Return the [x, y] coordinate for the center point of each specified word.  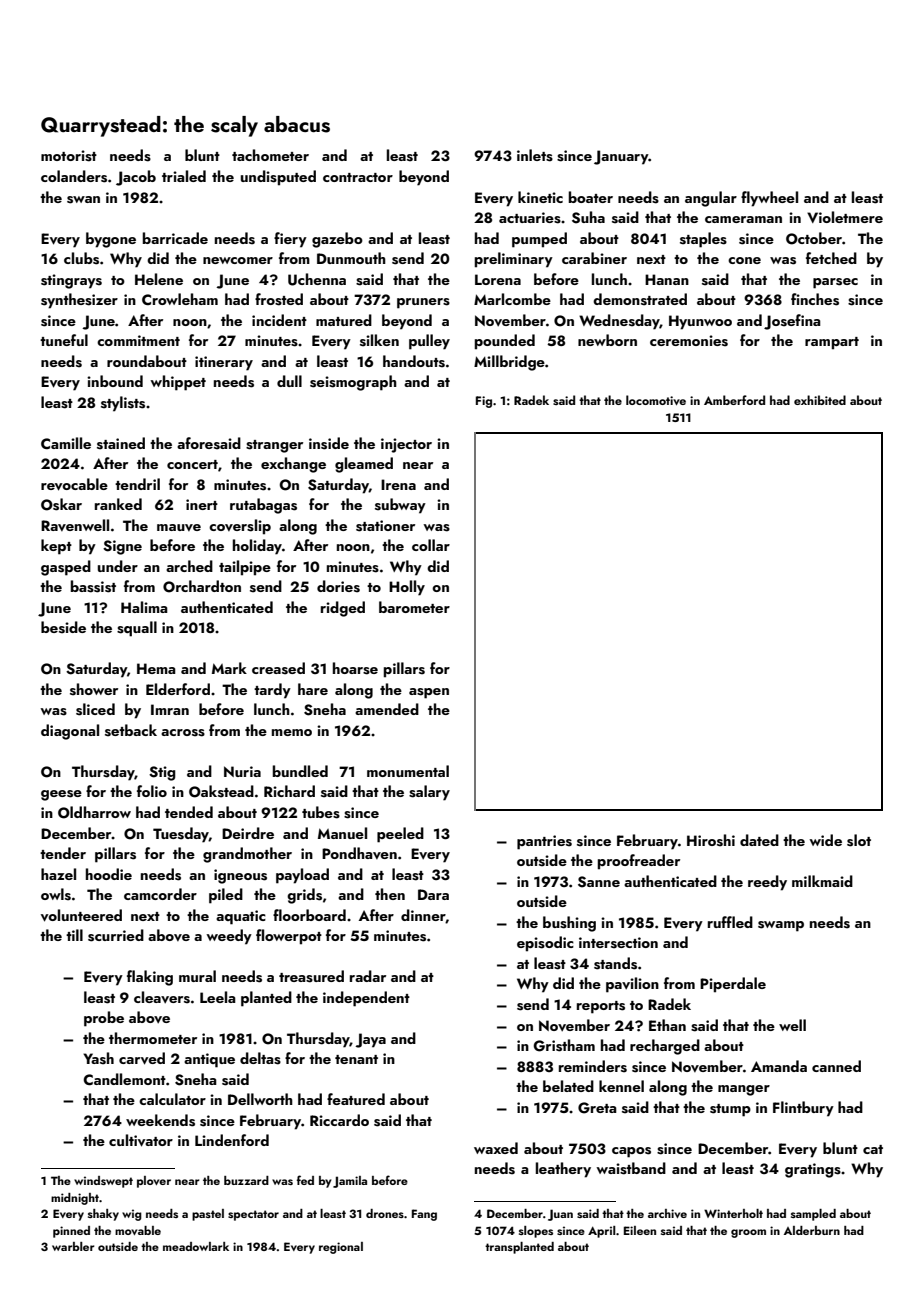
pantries [544, 842]
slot [859, 840]
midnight [75, 1199]
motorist [69, 156]
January [621, 157]
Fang [424, 1215]
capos [631, 1152]
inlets [535, 155]
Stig [162, 773]
